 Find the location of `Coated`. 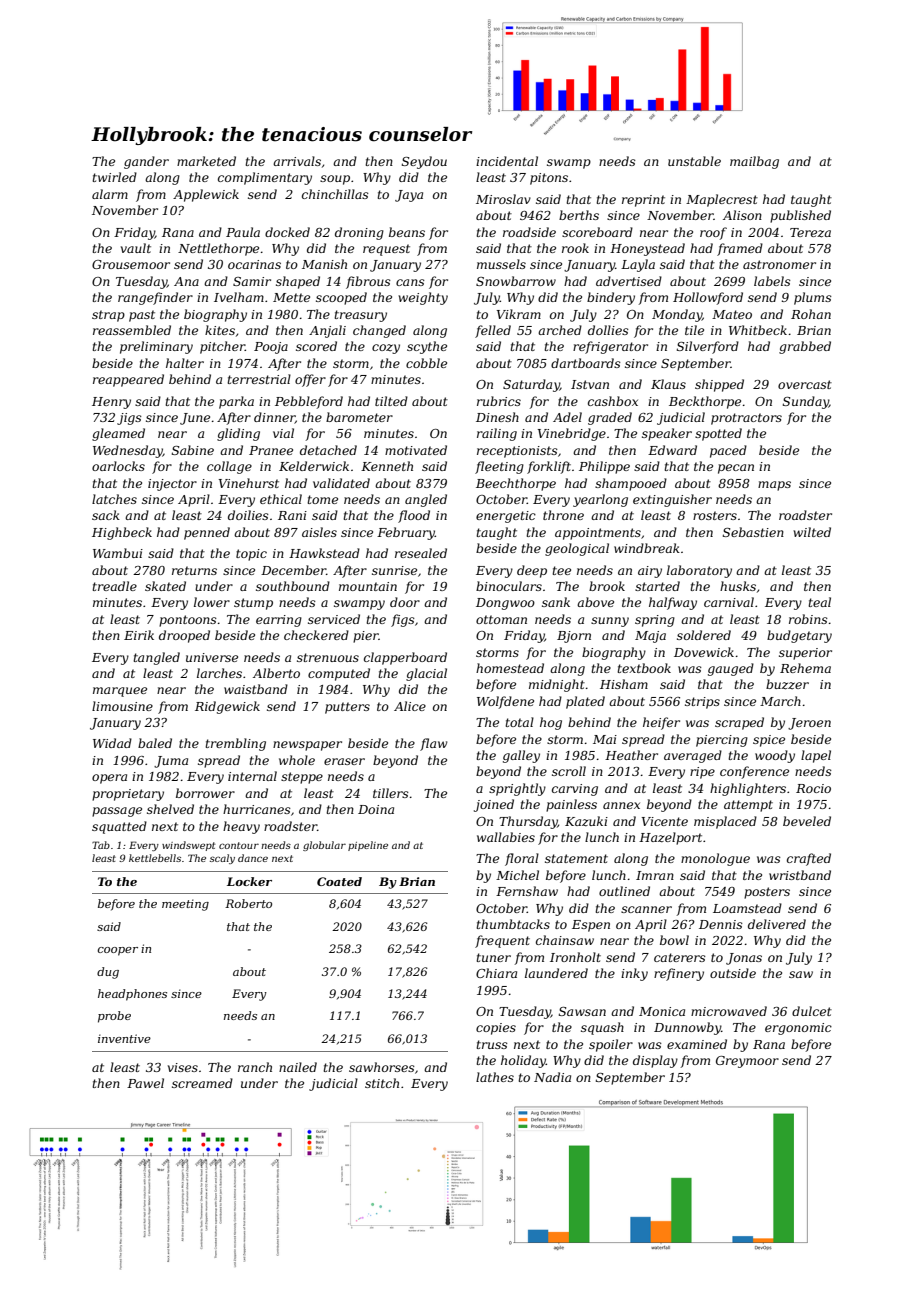

Coated is located at coordinates (339, 881).
